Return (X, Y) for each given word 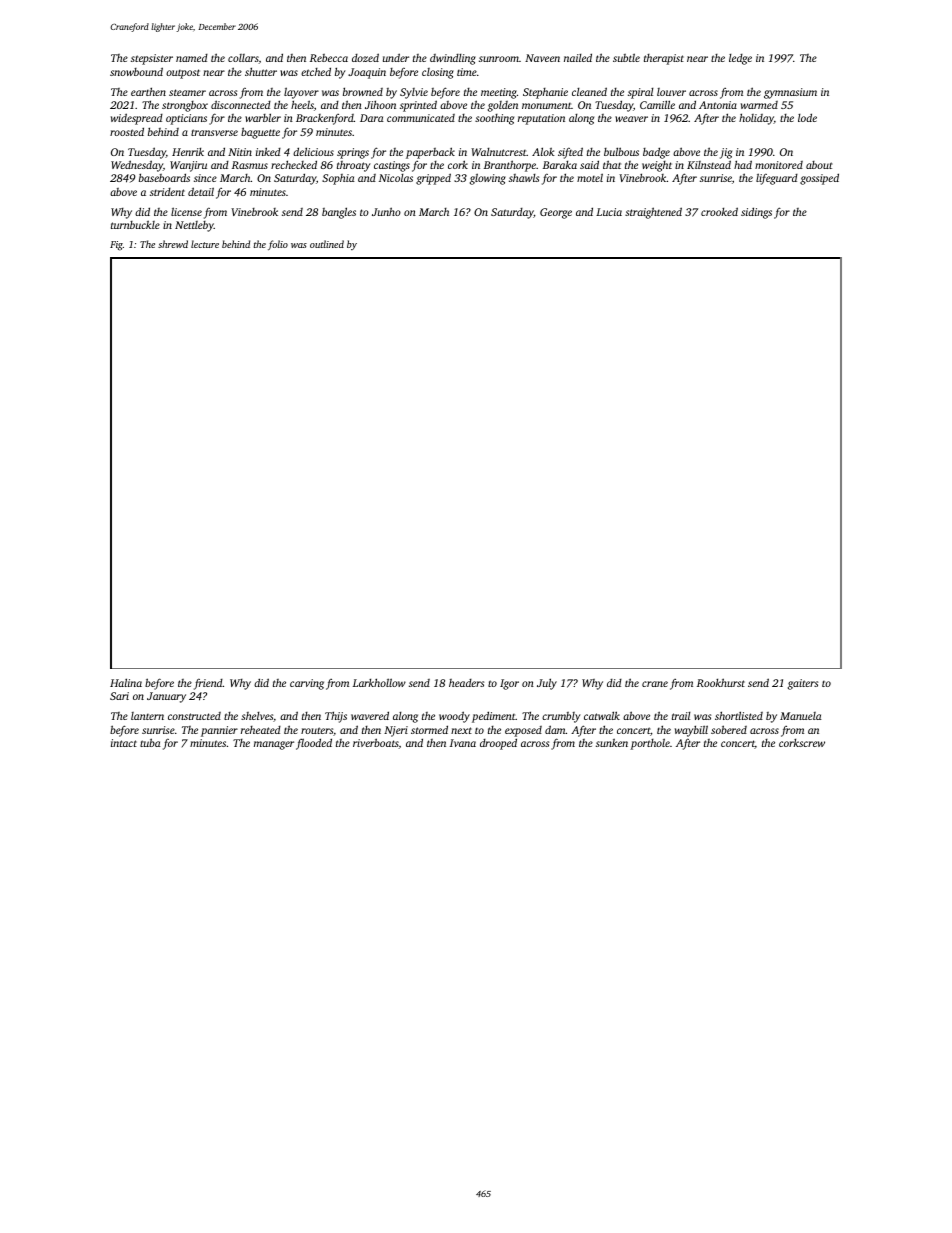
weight (657, 166)
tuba (150, 742)
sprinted (418, 106)
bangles (339, 213)
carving (307, 684)
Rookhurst (721, 682)
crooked (719, 211)
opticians (186, 119)
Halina (126, 682)
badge (656, 153)
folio (278, 245)
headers (466, 683)
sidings (756, 213)
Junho (386, 211)
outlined (327, 244)
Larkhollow (379, 682)
